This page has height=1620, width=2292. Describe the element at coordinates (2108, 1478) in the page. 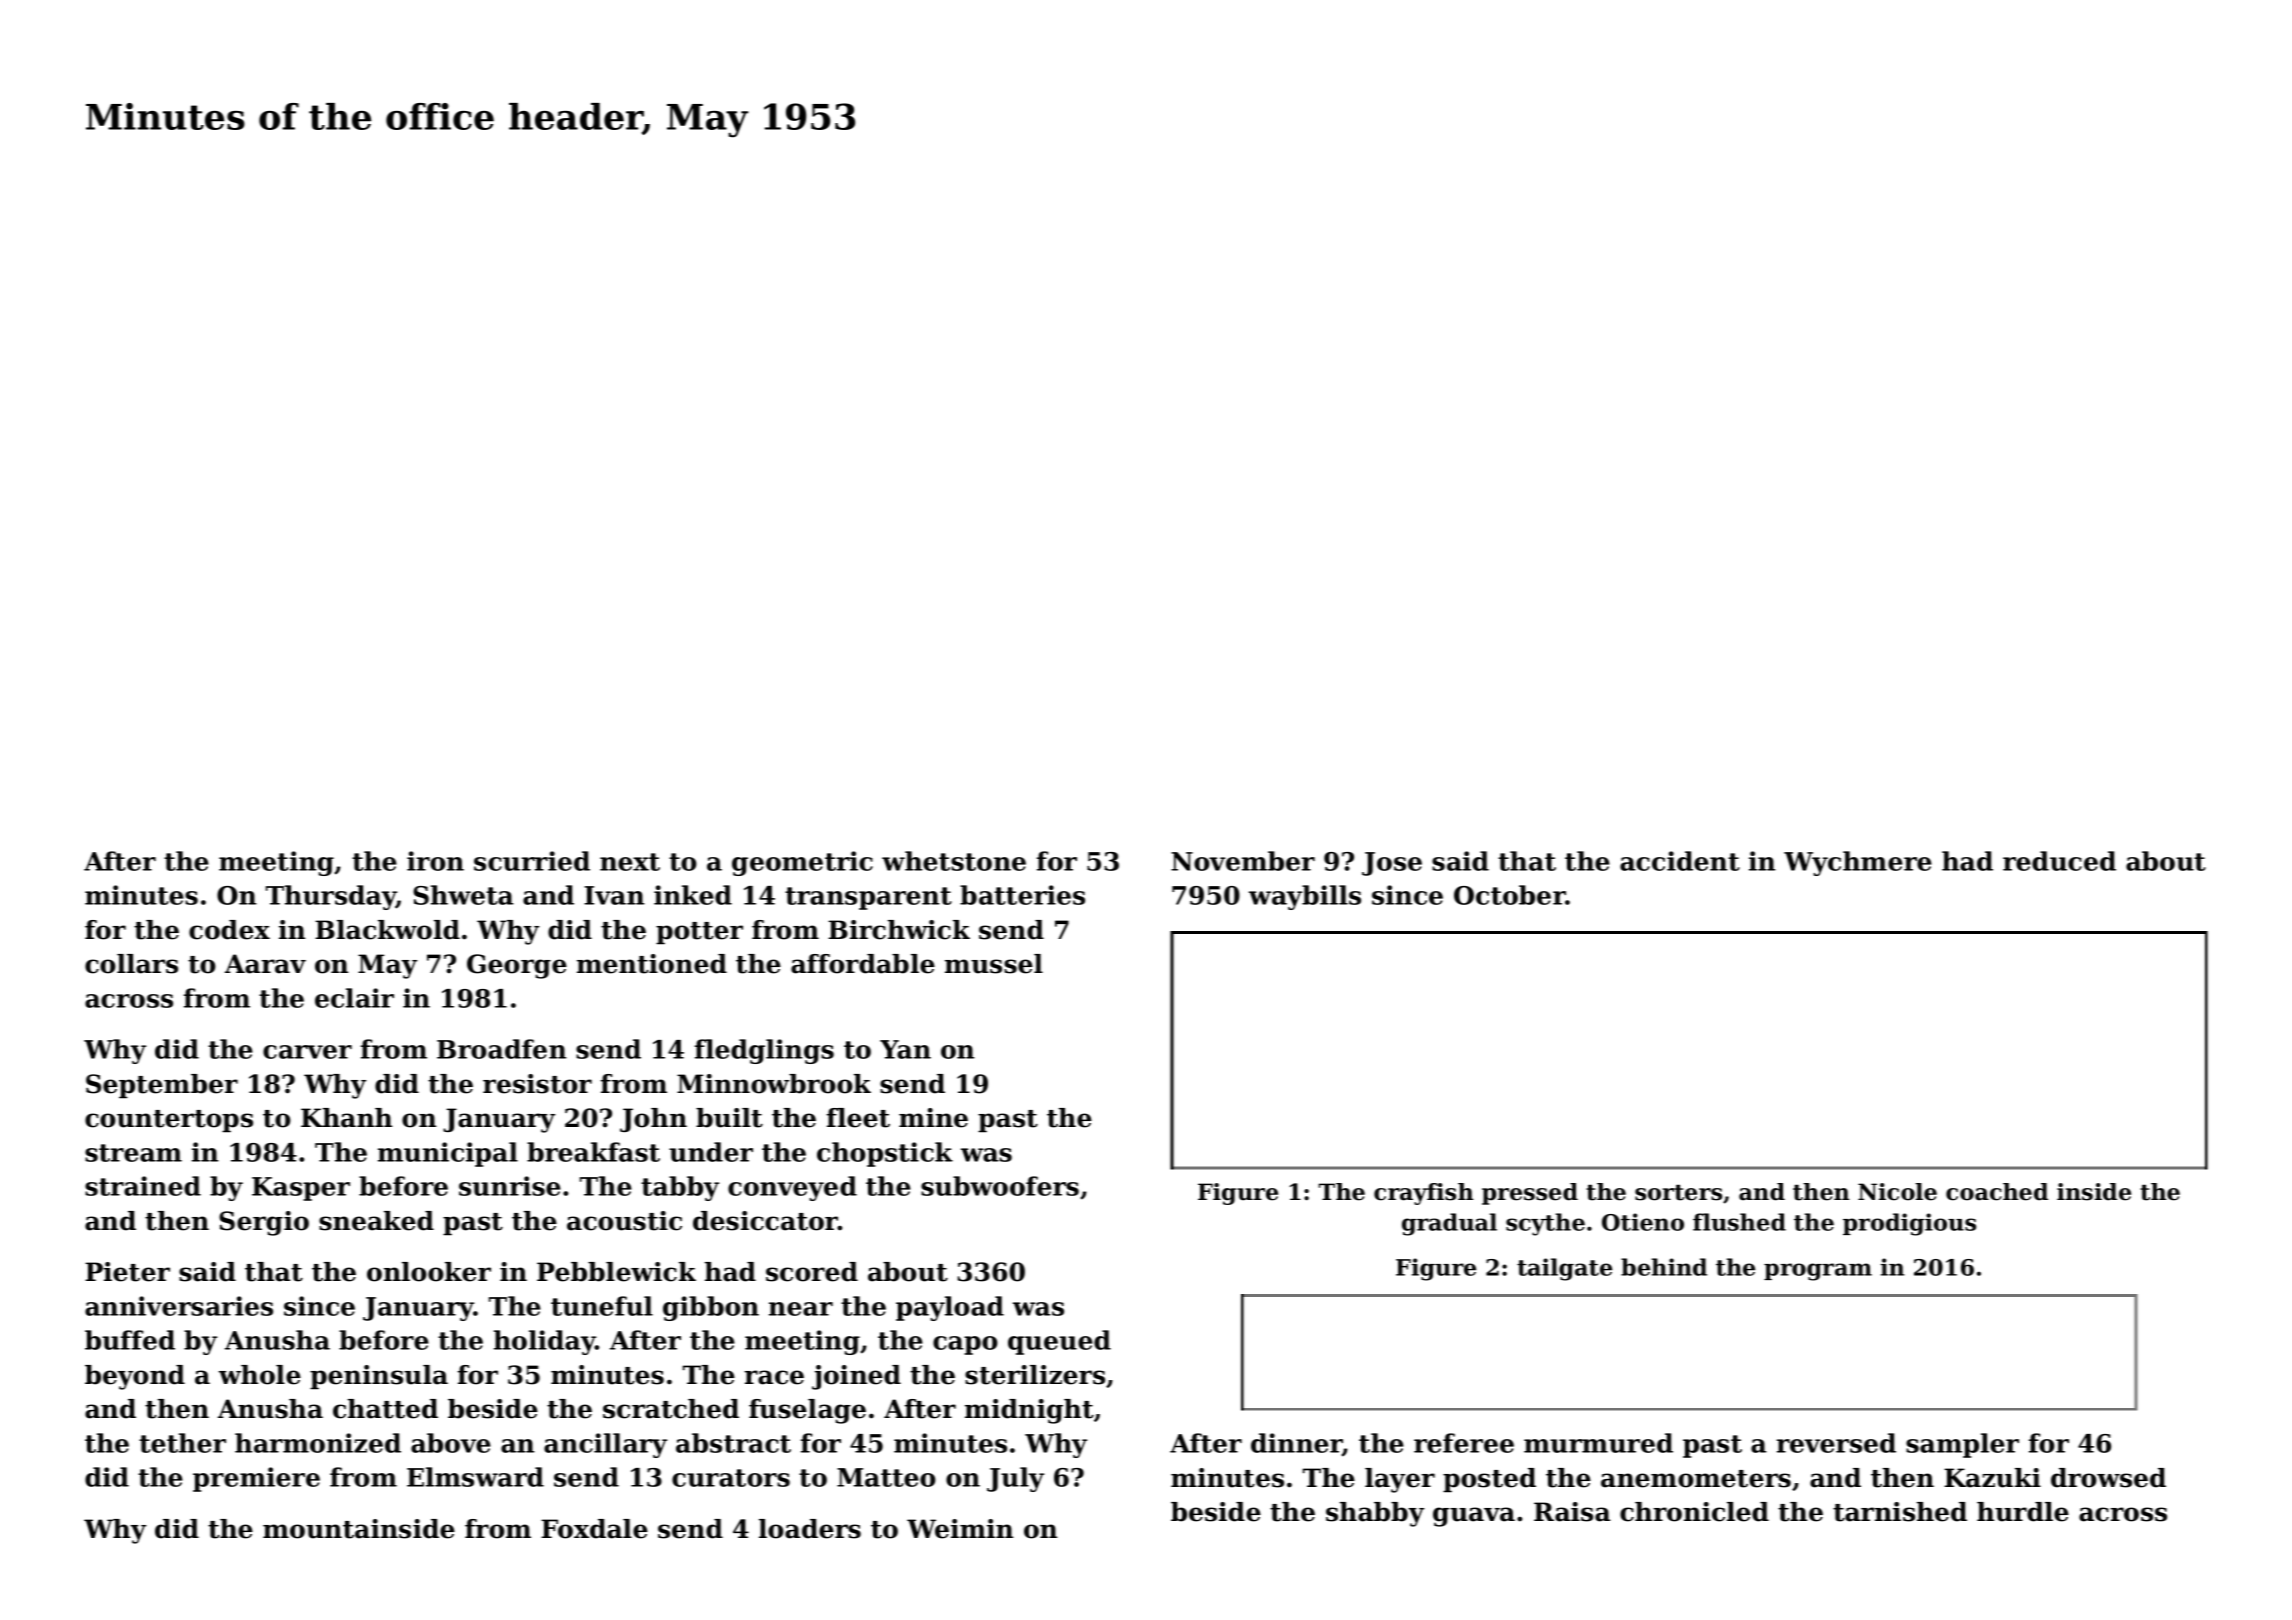

I see `drowsed` at that location.
